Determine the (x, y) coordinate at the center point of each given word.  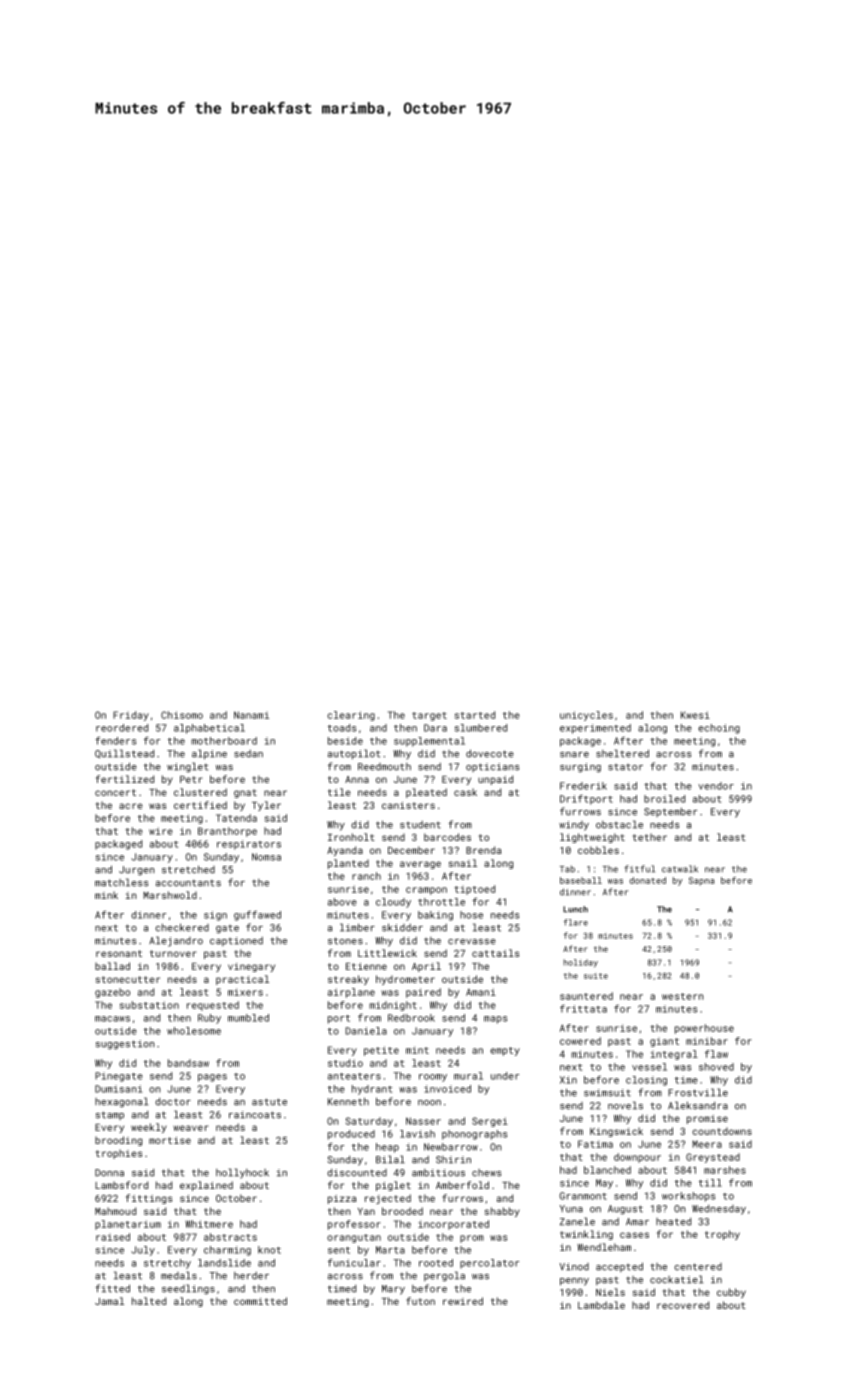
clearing (351, 716)
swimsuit (607, 1093)
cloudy (393, 903)
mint (417, 1050)
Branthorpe (227, 832)
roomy (433, 1078)
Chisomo (182, 715)
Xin (568, 1080)
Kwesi (695, 715)
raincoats (255, 1115)
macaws (112, 1019)
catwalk (680, 869)
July (143, 1251)
